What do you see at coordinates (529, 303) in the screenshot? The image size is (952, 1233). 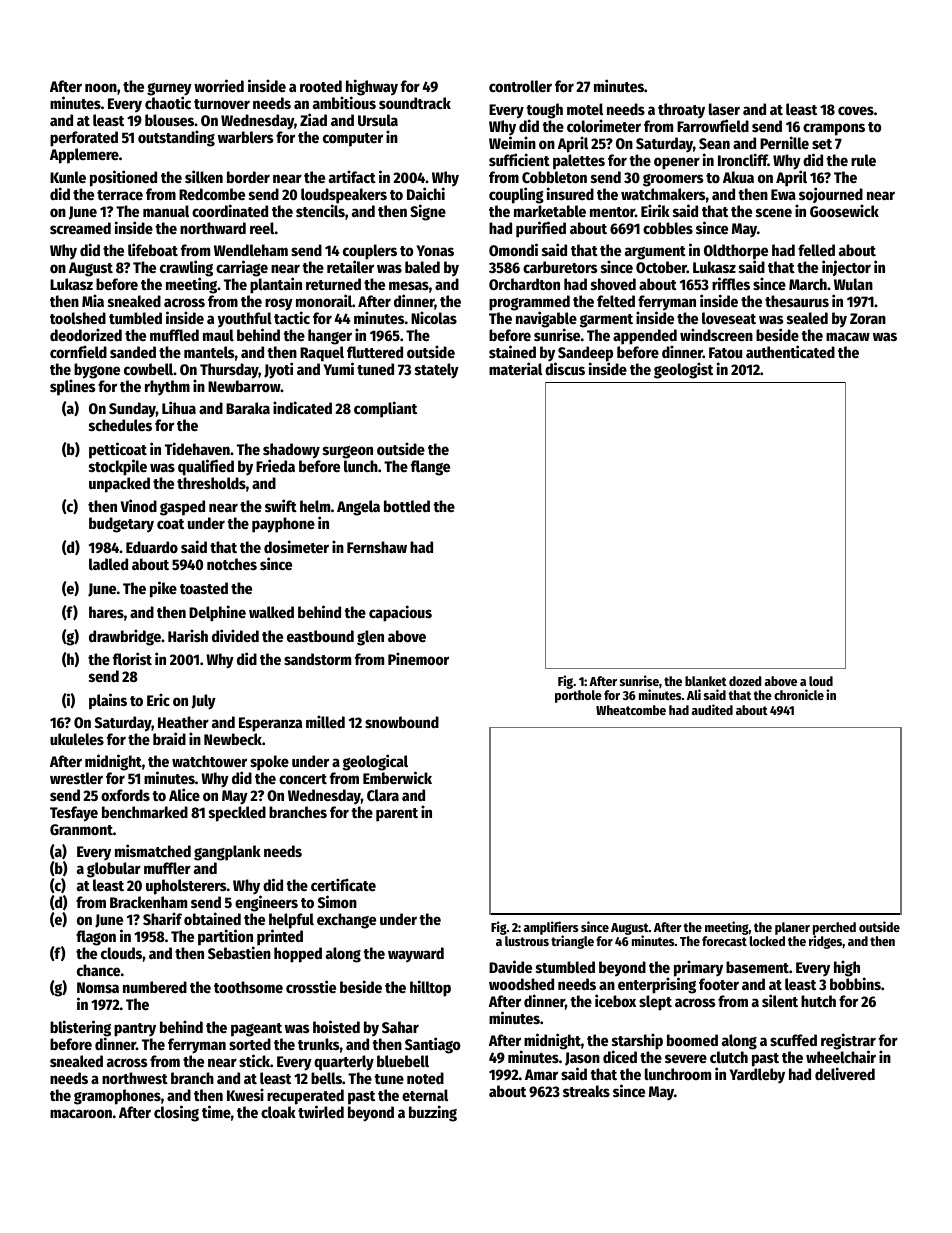 I see `programmed` at bounding box center [529, 303].
